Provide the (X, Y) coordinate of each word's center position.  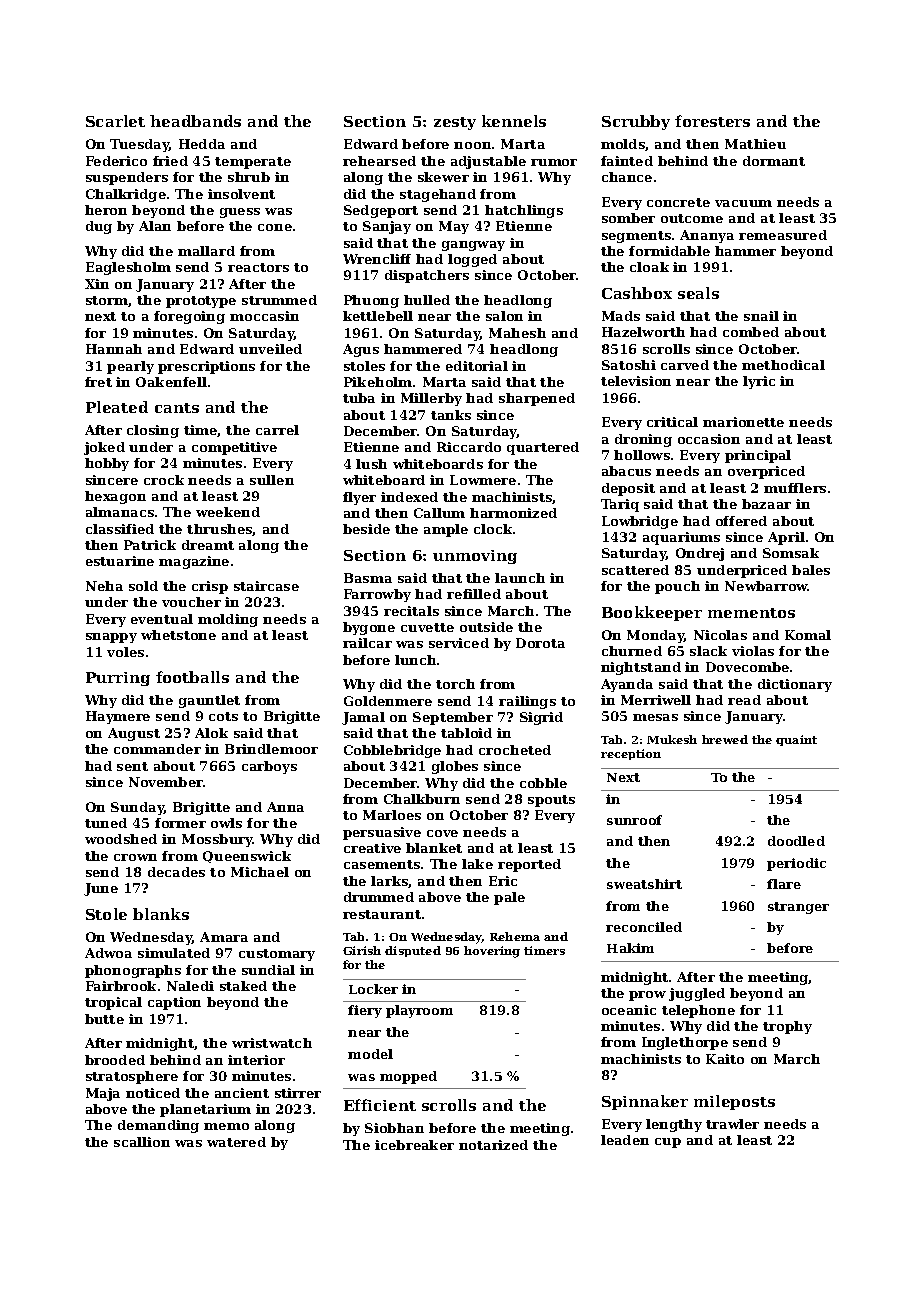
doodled (796, 841)
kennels (514, 121)
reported (529, 865)
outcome (692, 218)
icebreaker (414, 1145)
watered (236, 1142)
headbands (195, 121)
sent (132, 766)
